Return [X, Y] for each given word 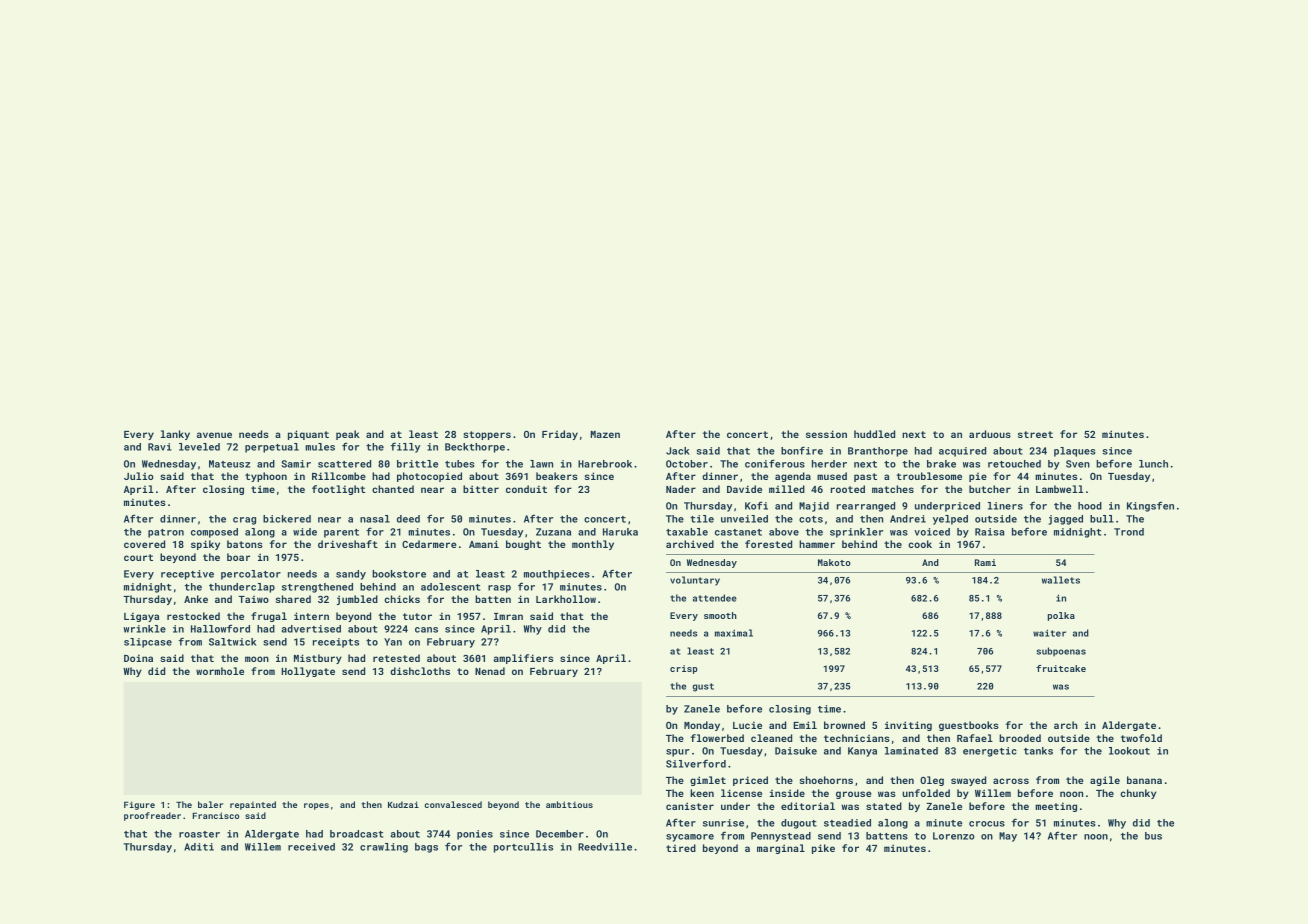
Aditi [199, 847]
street [1035, 434]
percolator [251, 575]
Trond [1129, 532]
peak [348, 435]
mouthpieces [557, 575]
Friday [560, 435]
